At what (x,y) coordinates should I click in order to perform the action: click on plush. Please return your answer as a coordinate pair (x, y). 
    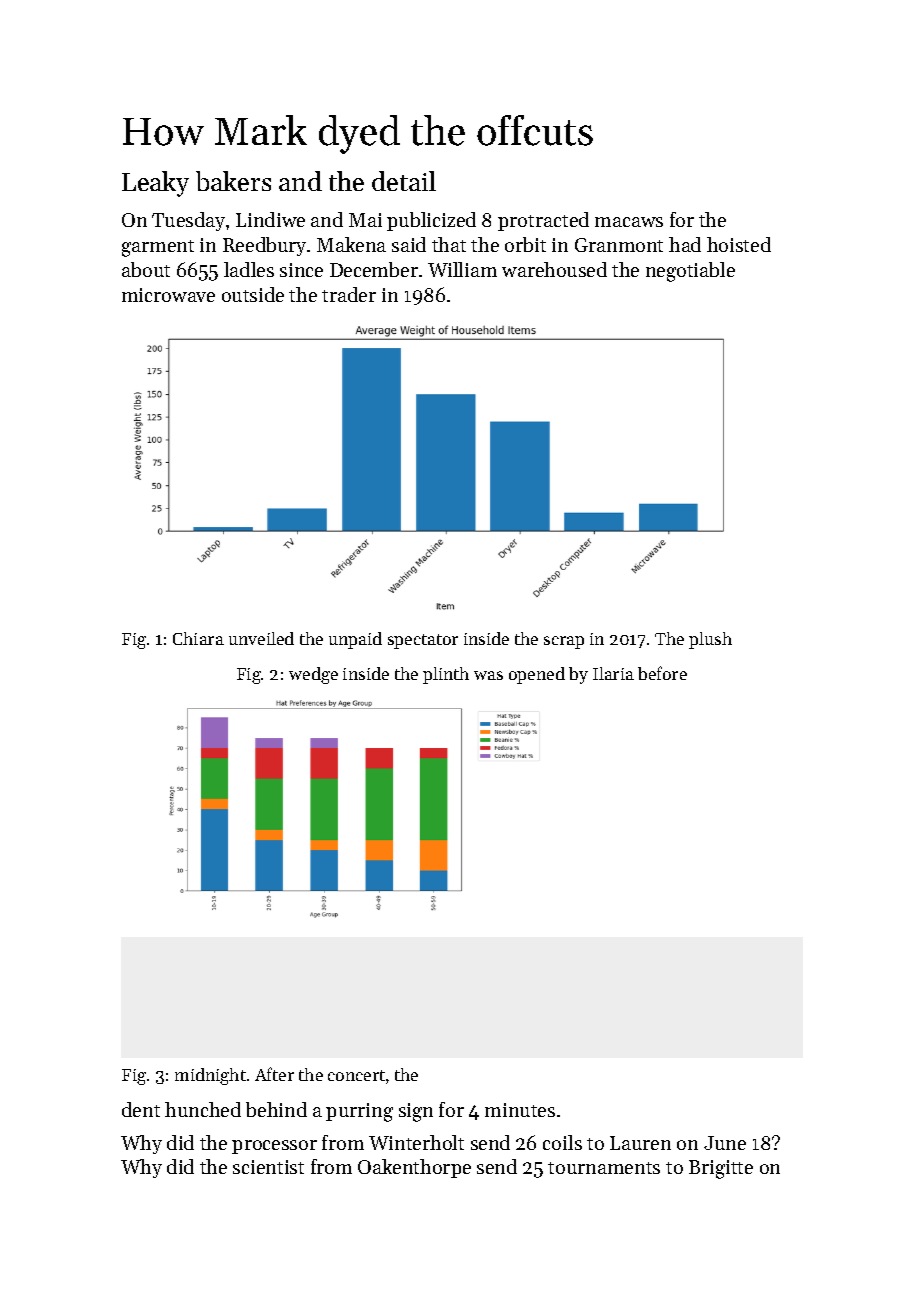
    Looking at the image, I should click on (710, 640).
